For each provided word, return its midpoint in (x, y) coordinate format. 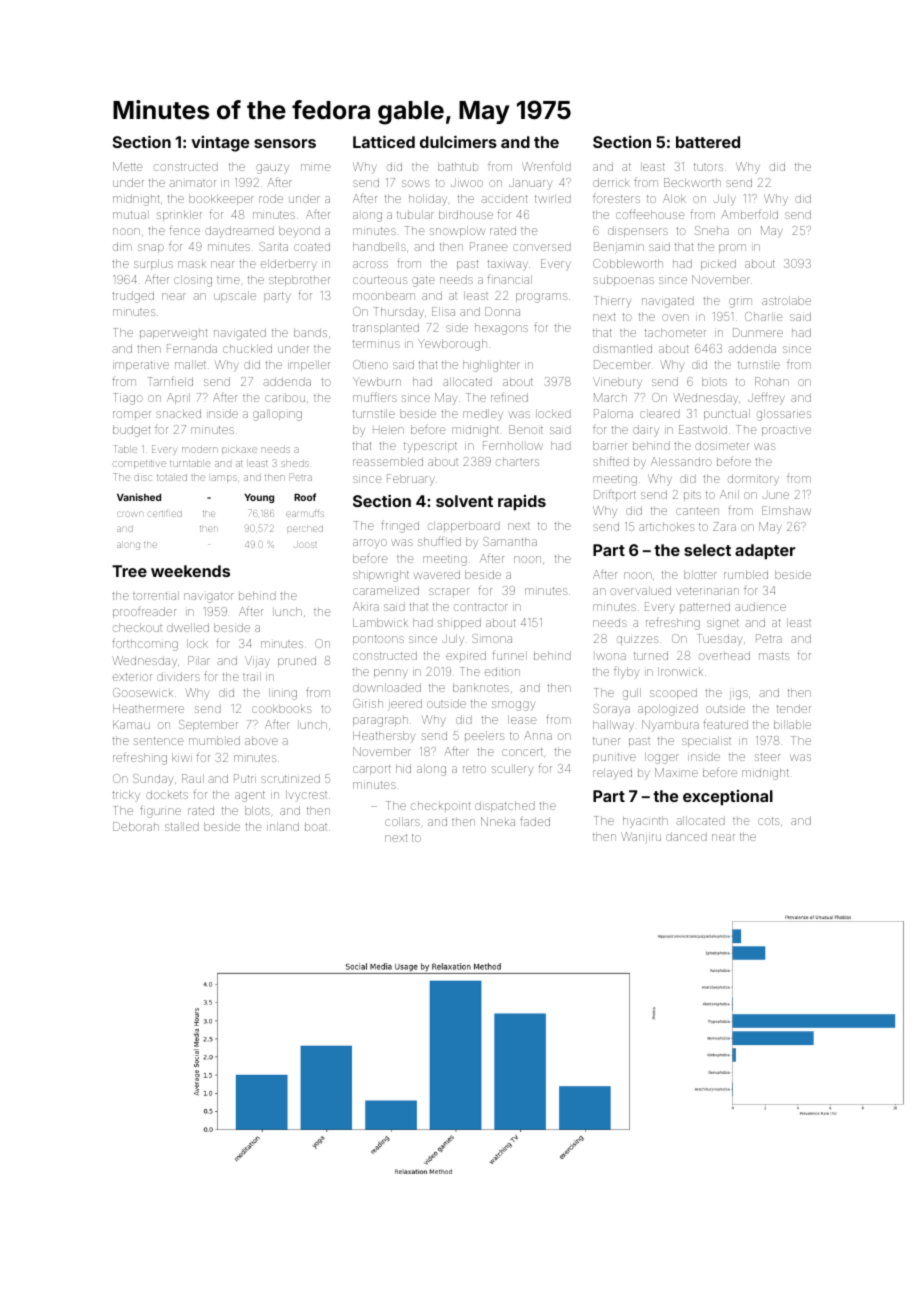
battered (708, 142)
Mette (127, 166)
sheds (294, 464)
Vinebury (617, 383)
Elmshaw (786, 510)
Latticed (384, 141)
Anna (538, 735)
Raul (193, 778)
